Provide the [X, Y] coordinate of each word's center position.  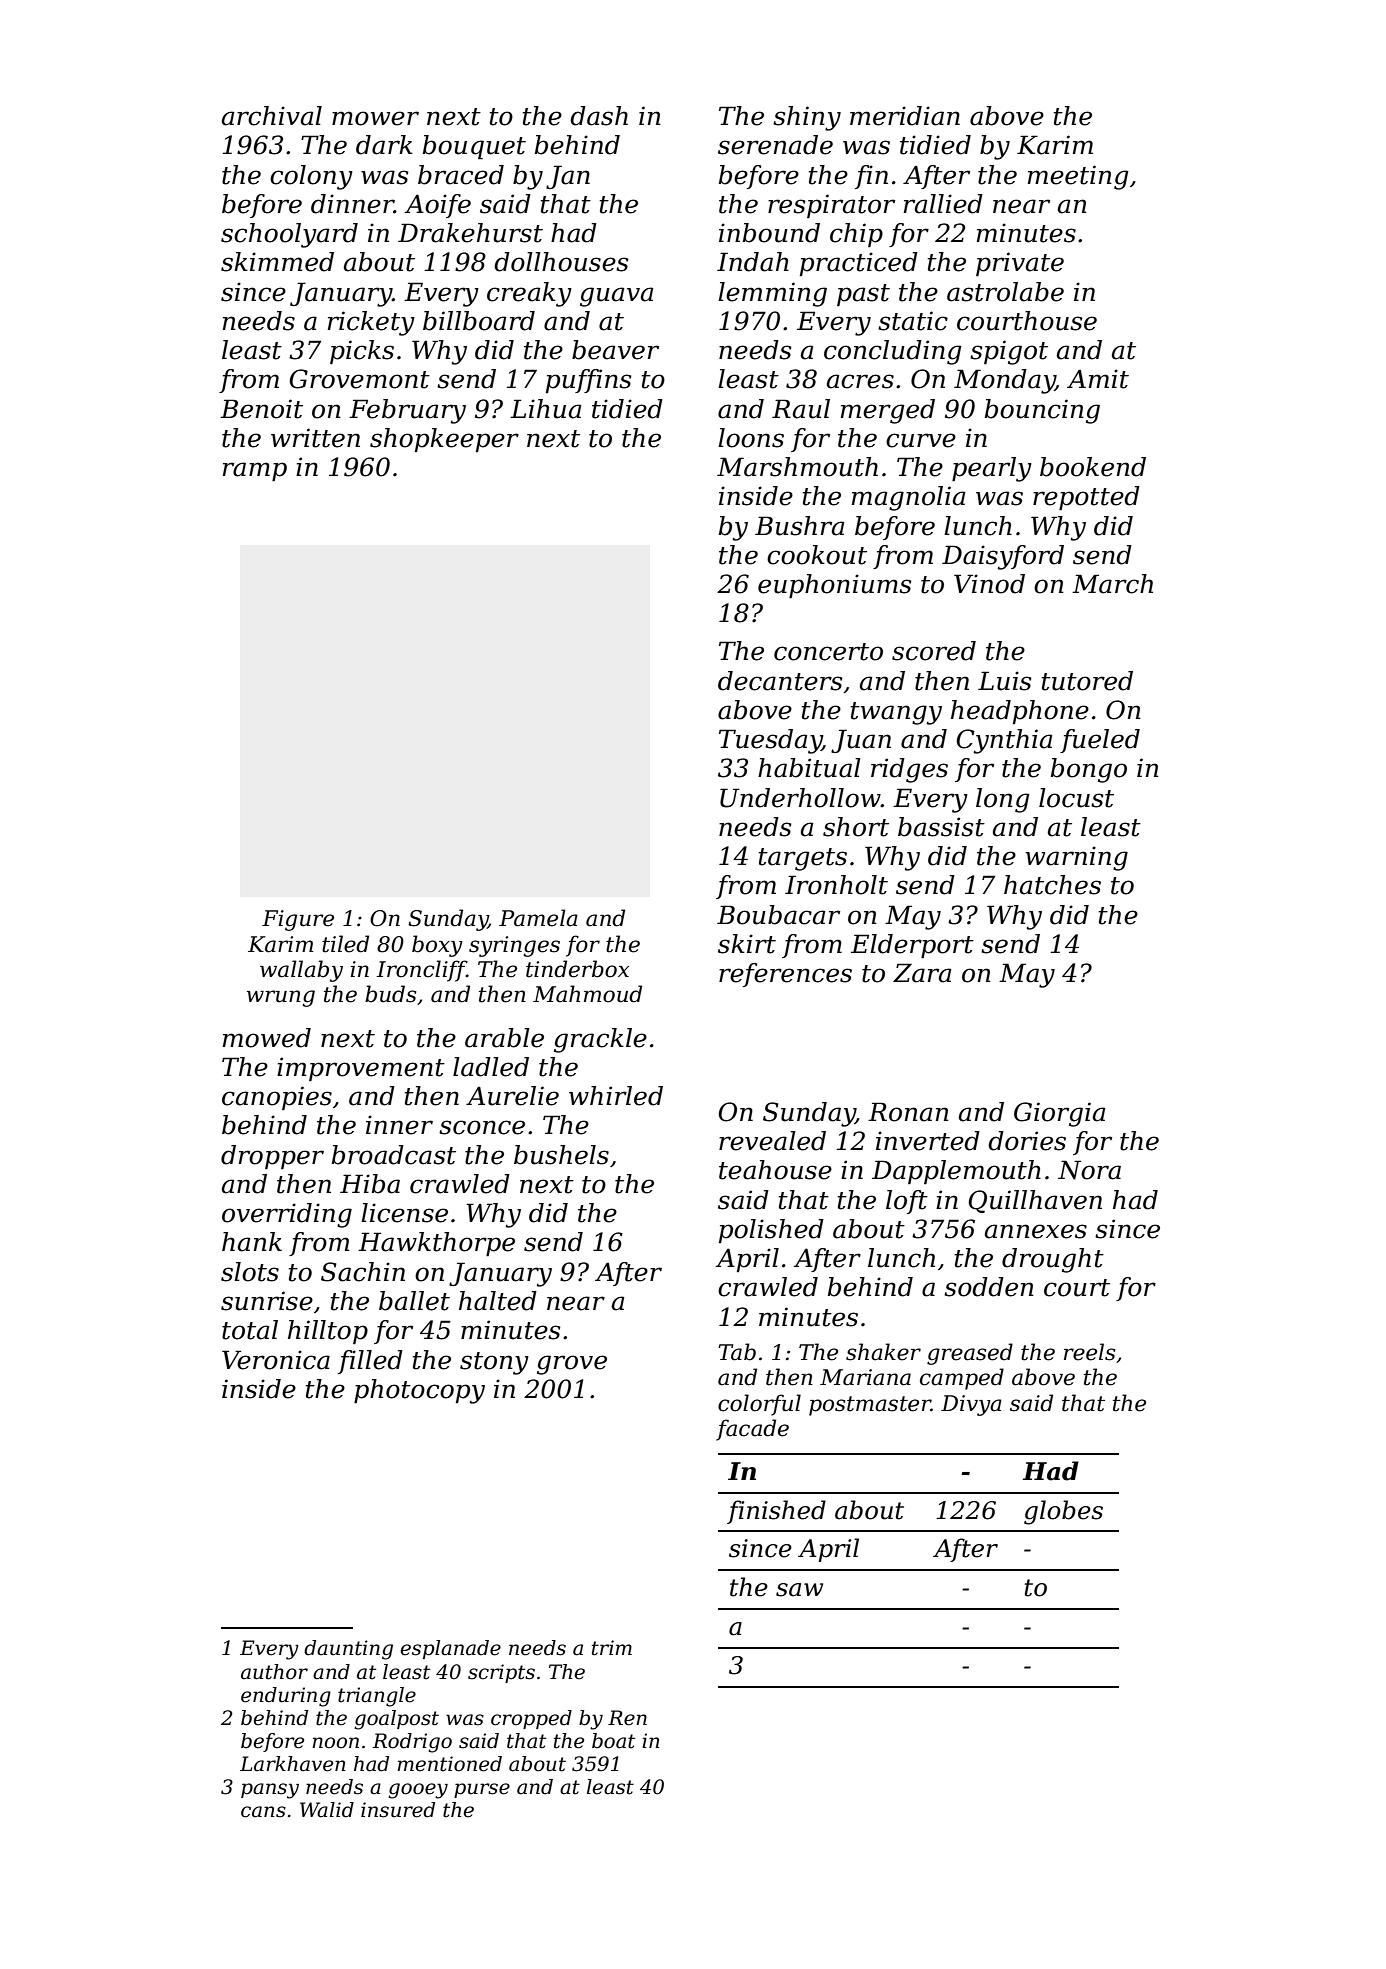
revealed [772, 1141]
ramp [255, 471]
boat [613, 1741]
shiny [807, 118]
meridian [905, 116]
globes [1063, 1512]
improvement [361, 1069]
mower [375, 118]
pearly [992, 469]
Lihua [545, 409]
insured [398, 1810]
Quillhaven [1035, 1201]
